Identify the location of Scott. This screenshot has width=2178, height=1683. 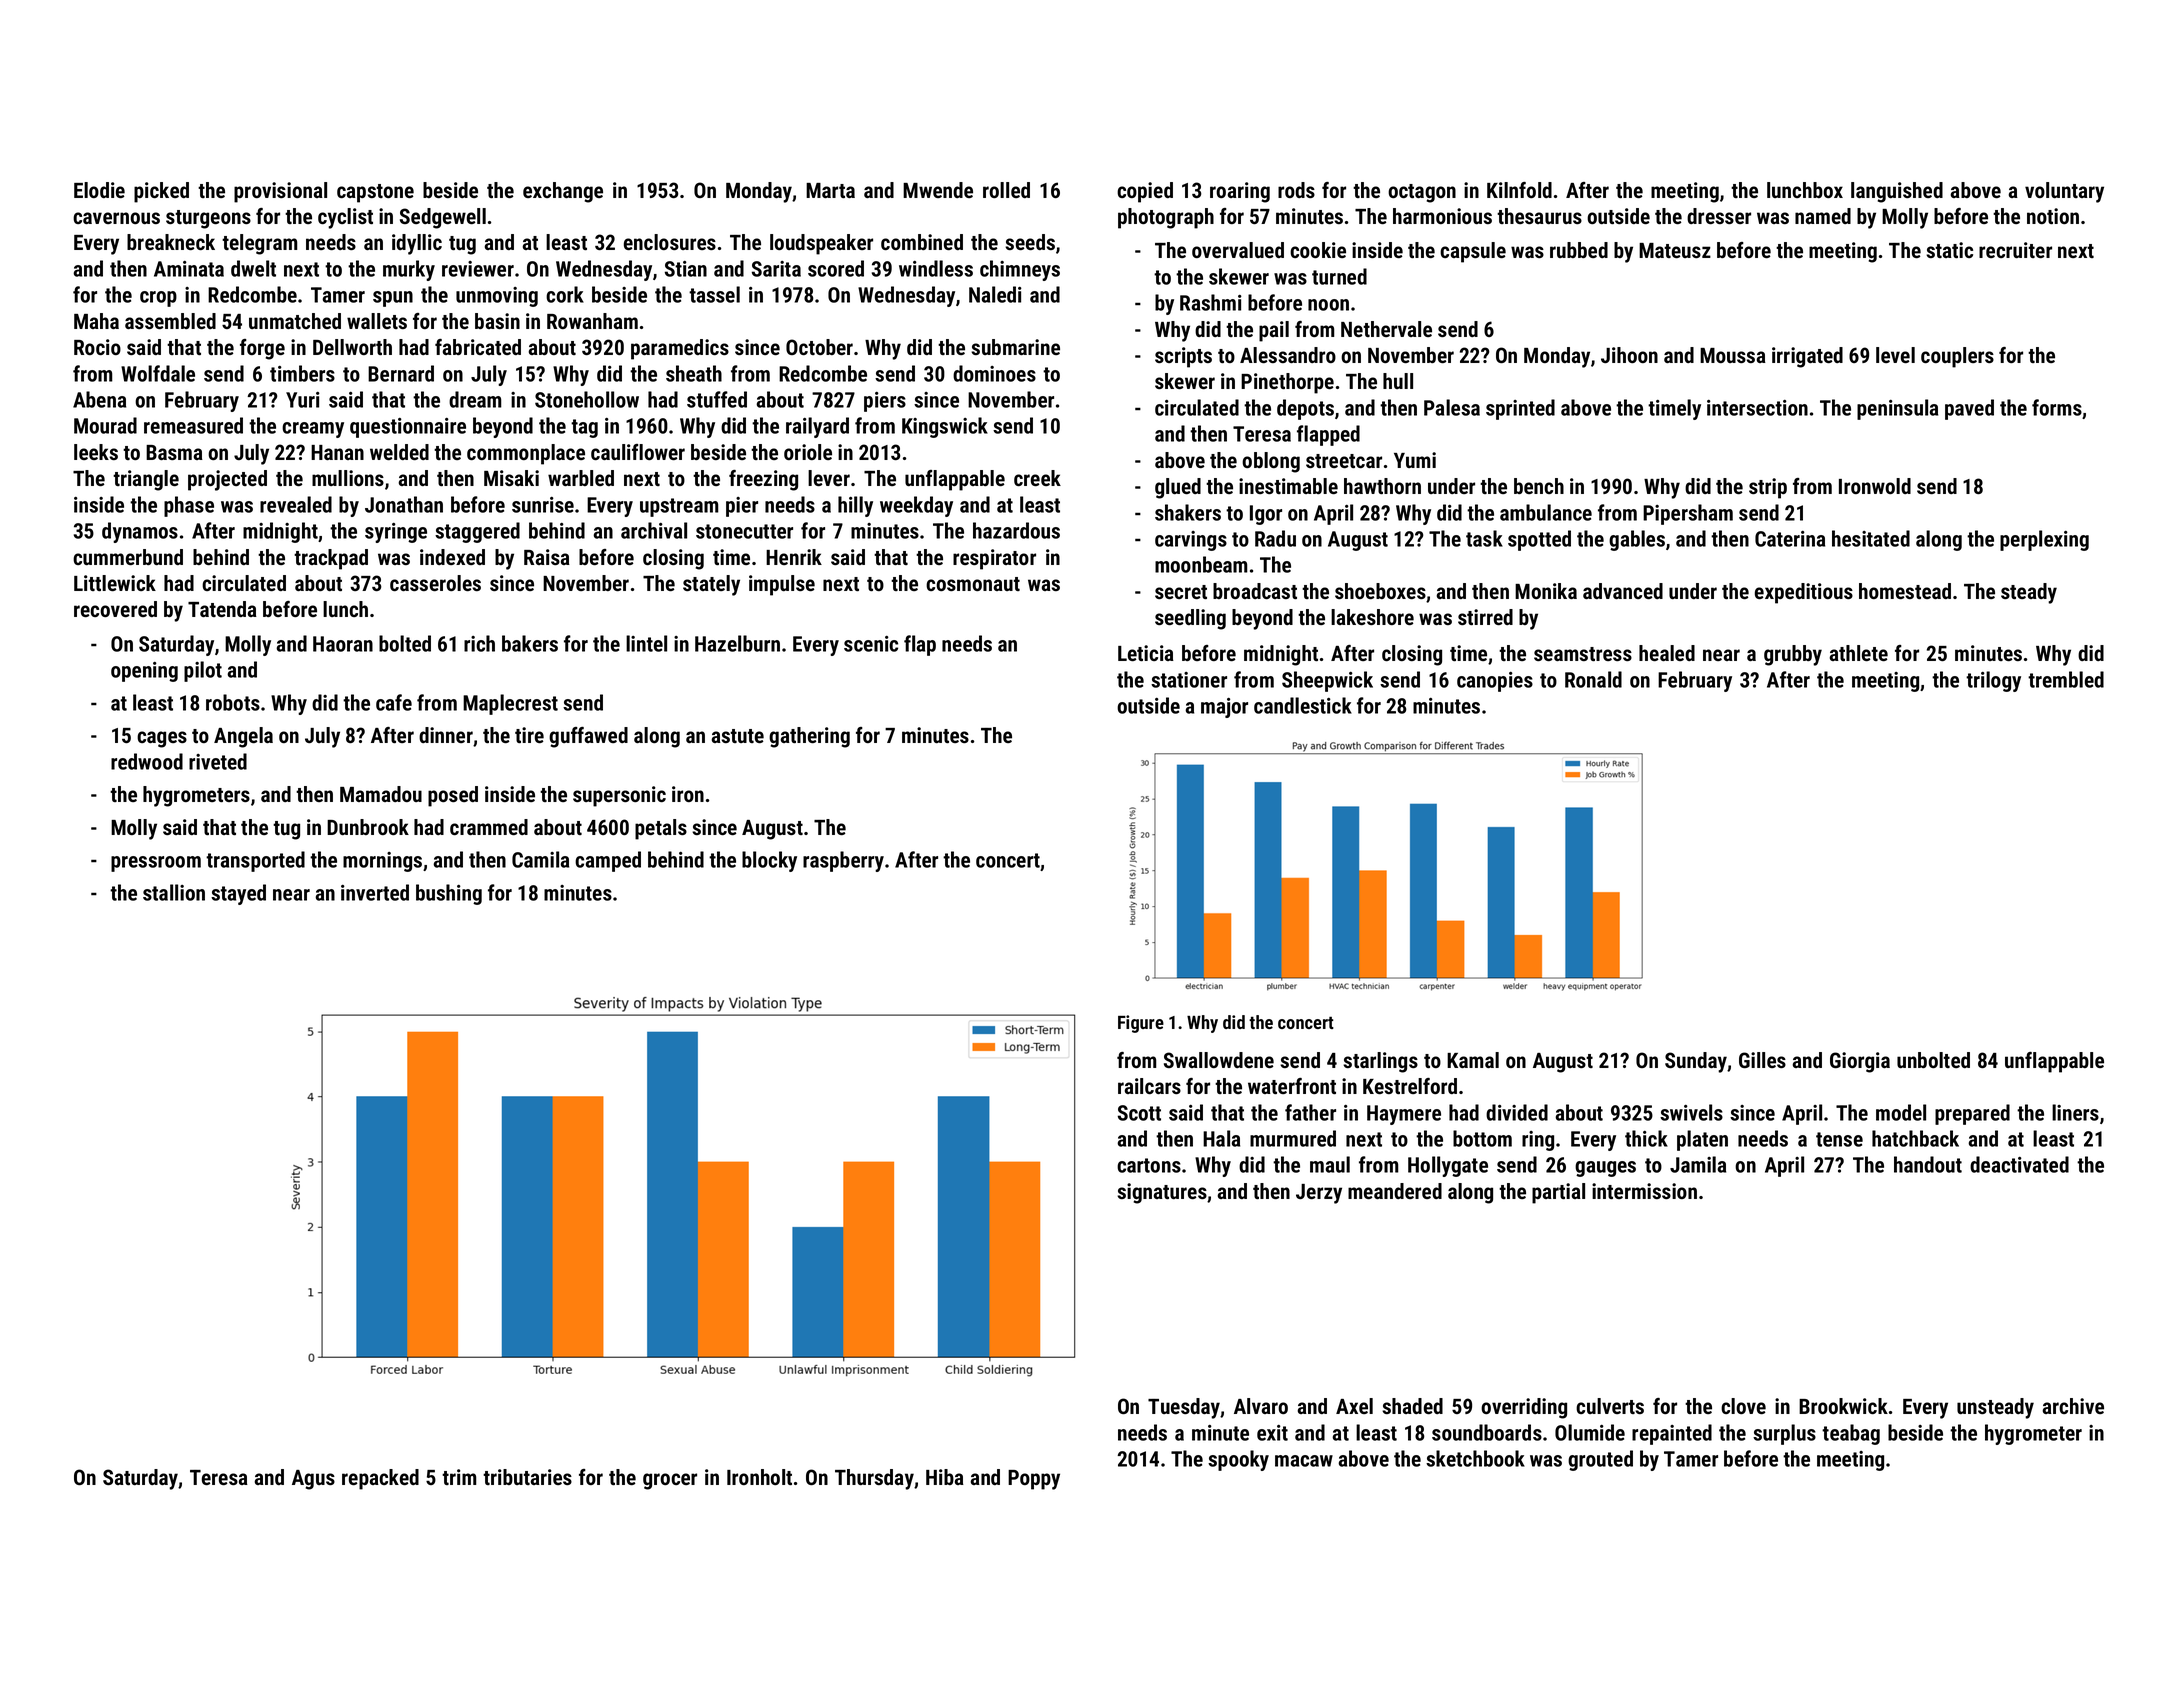
(1139, 1113).
